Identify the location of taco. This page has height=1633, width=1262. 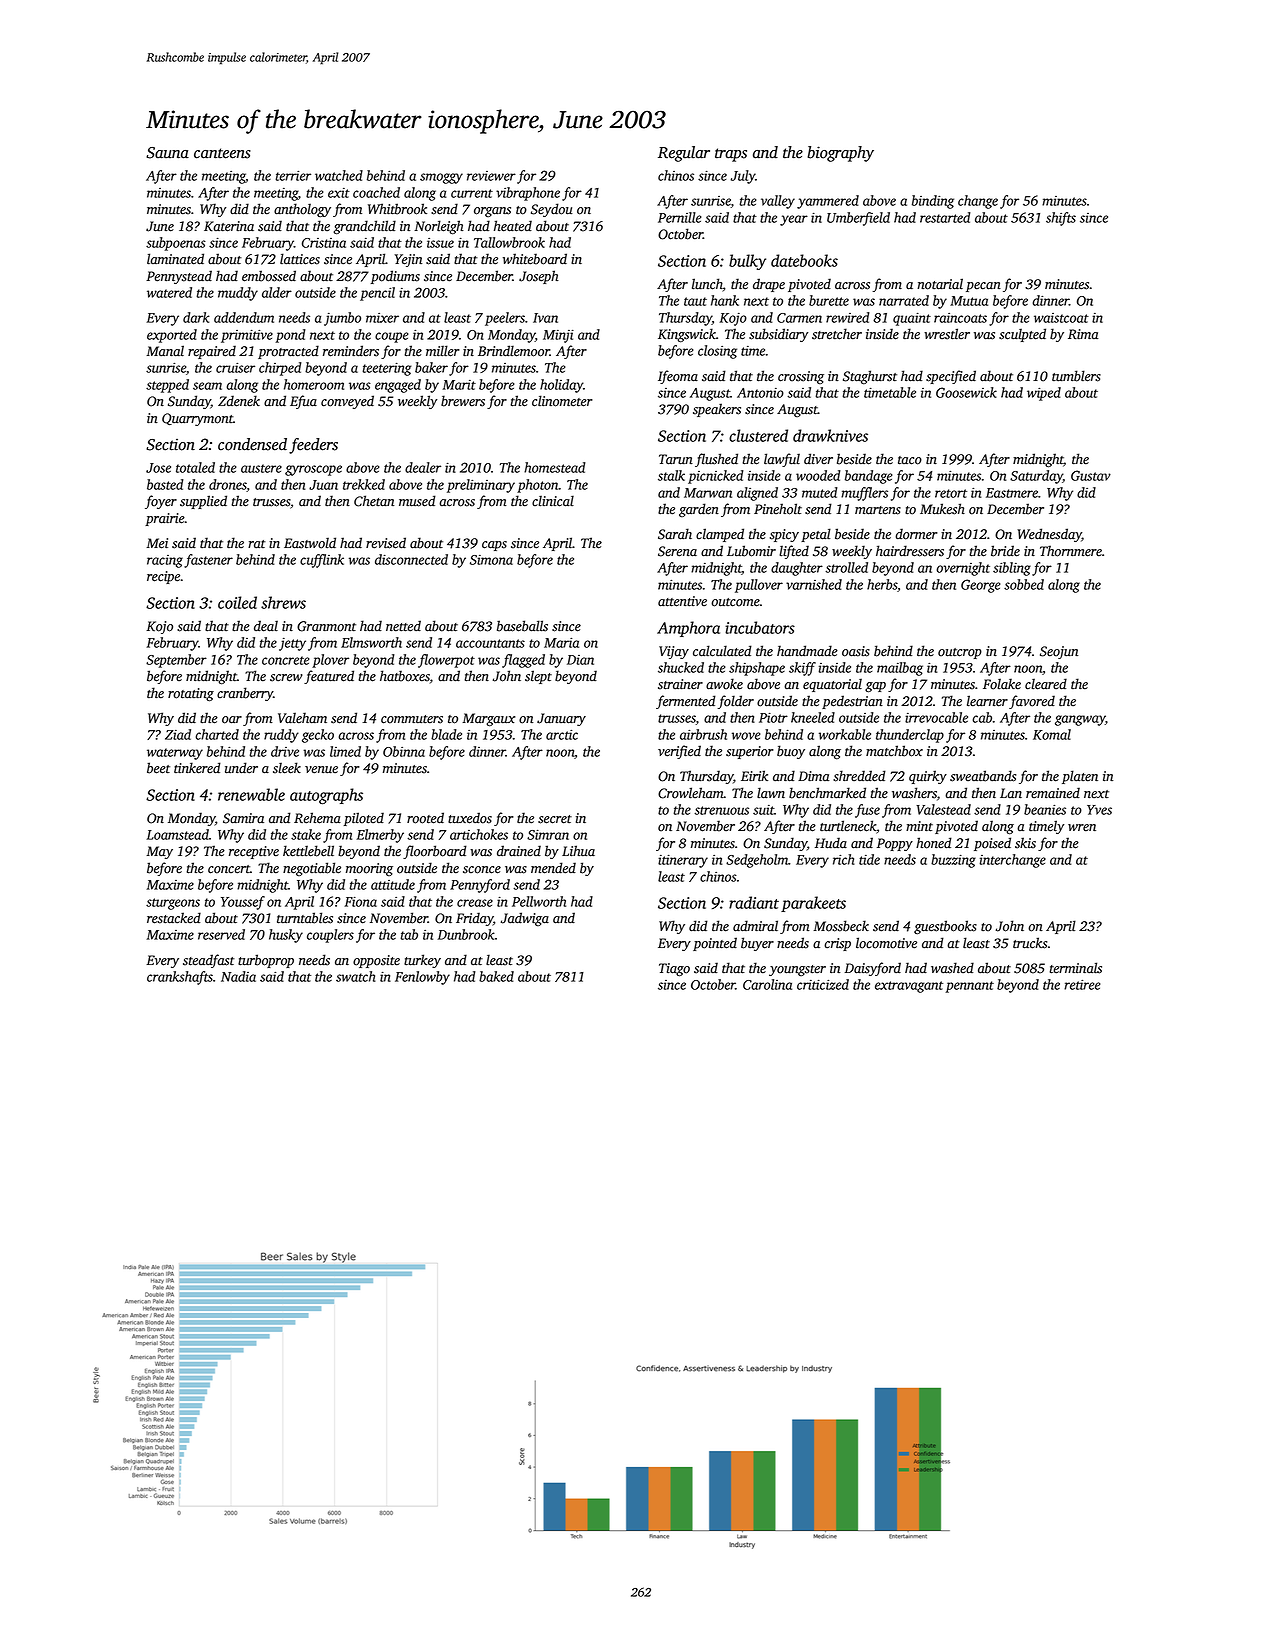
(910, 460).
